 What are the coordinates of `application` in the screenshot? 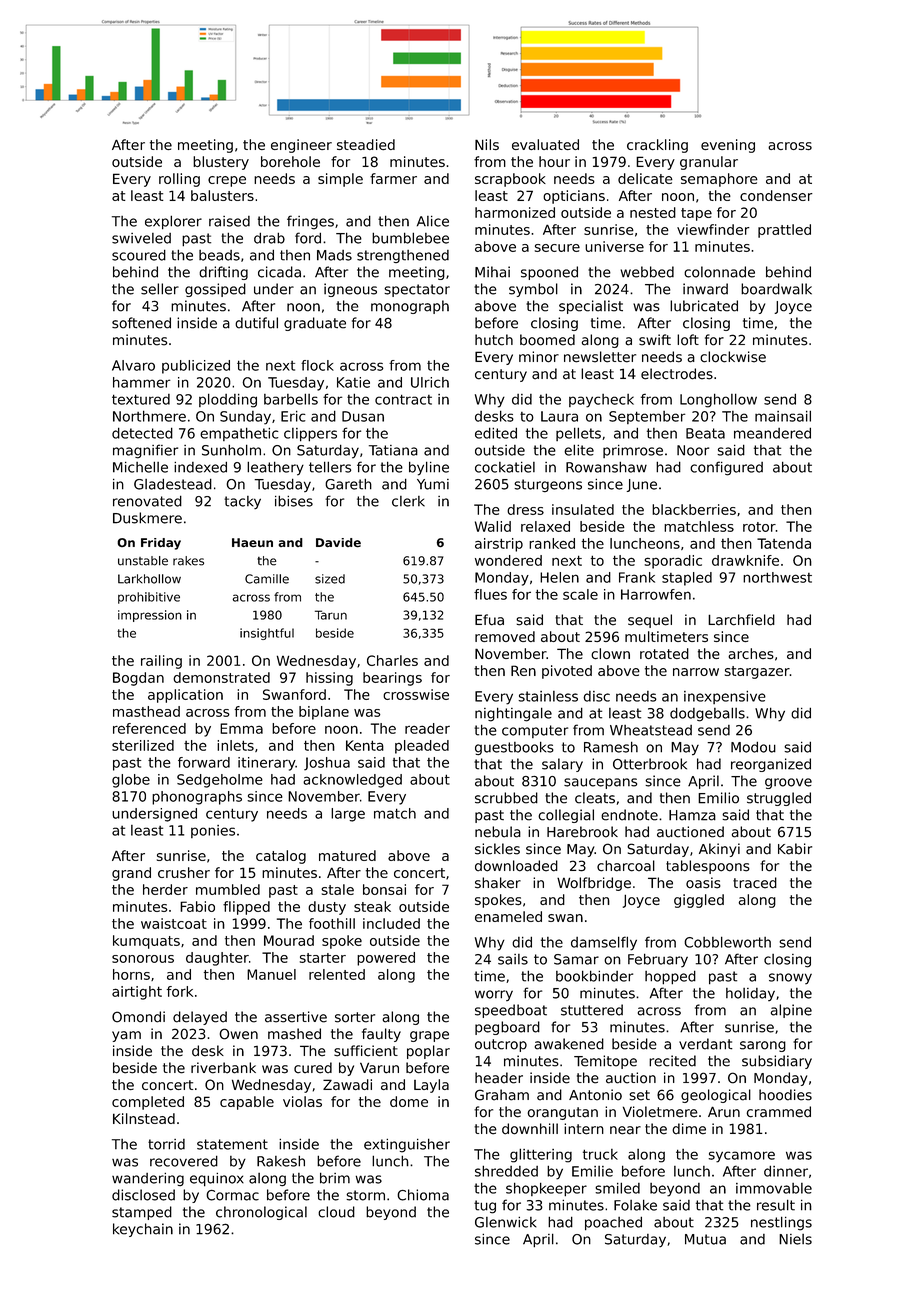 It's located at (185, 696).
